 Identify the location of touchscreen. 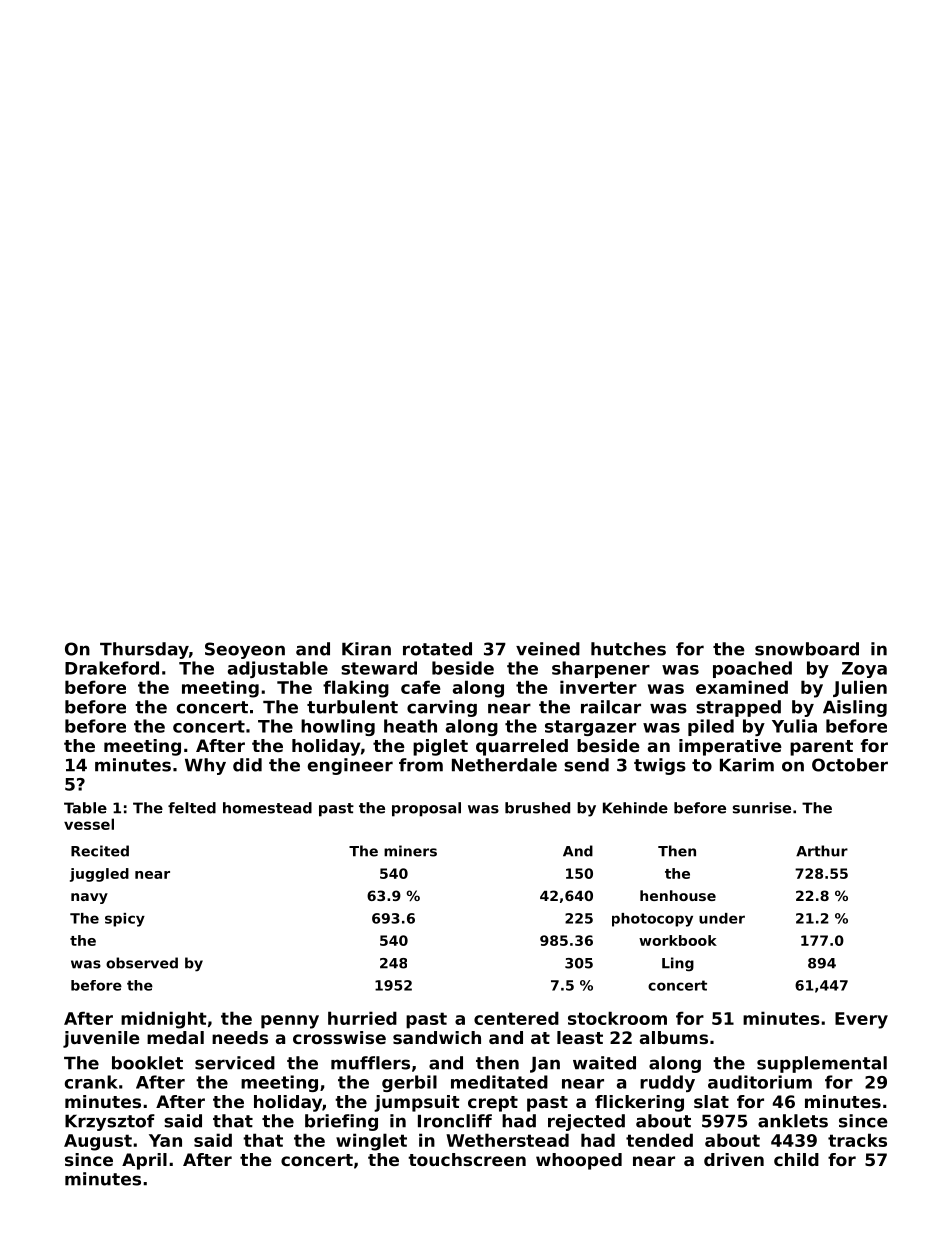
(467, 1159).
